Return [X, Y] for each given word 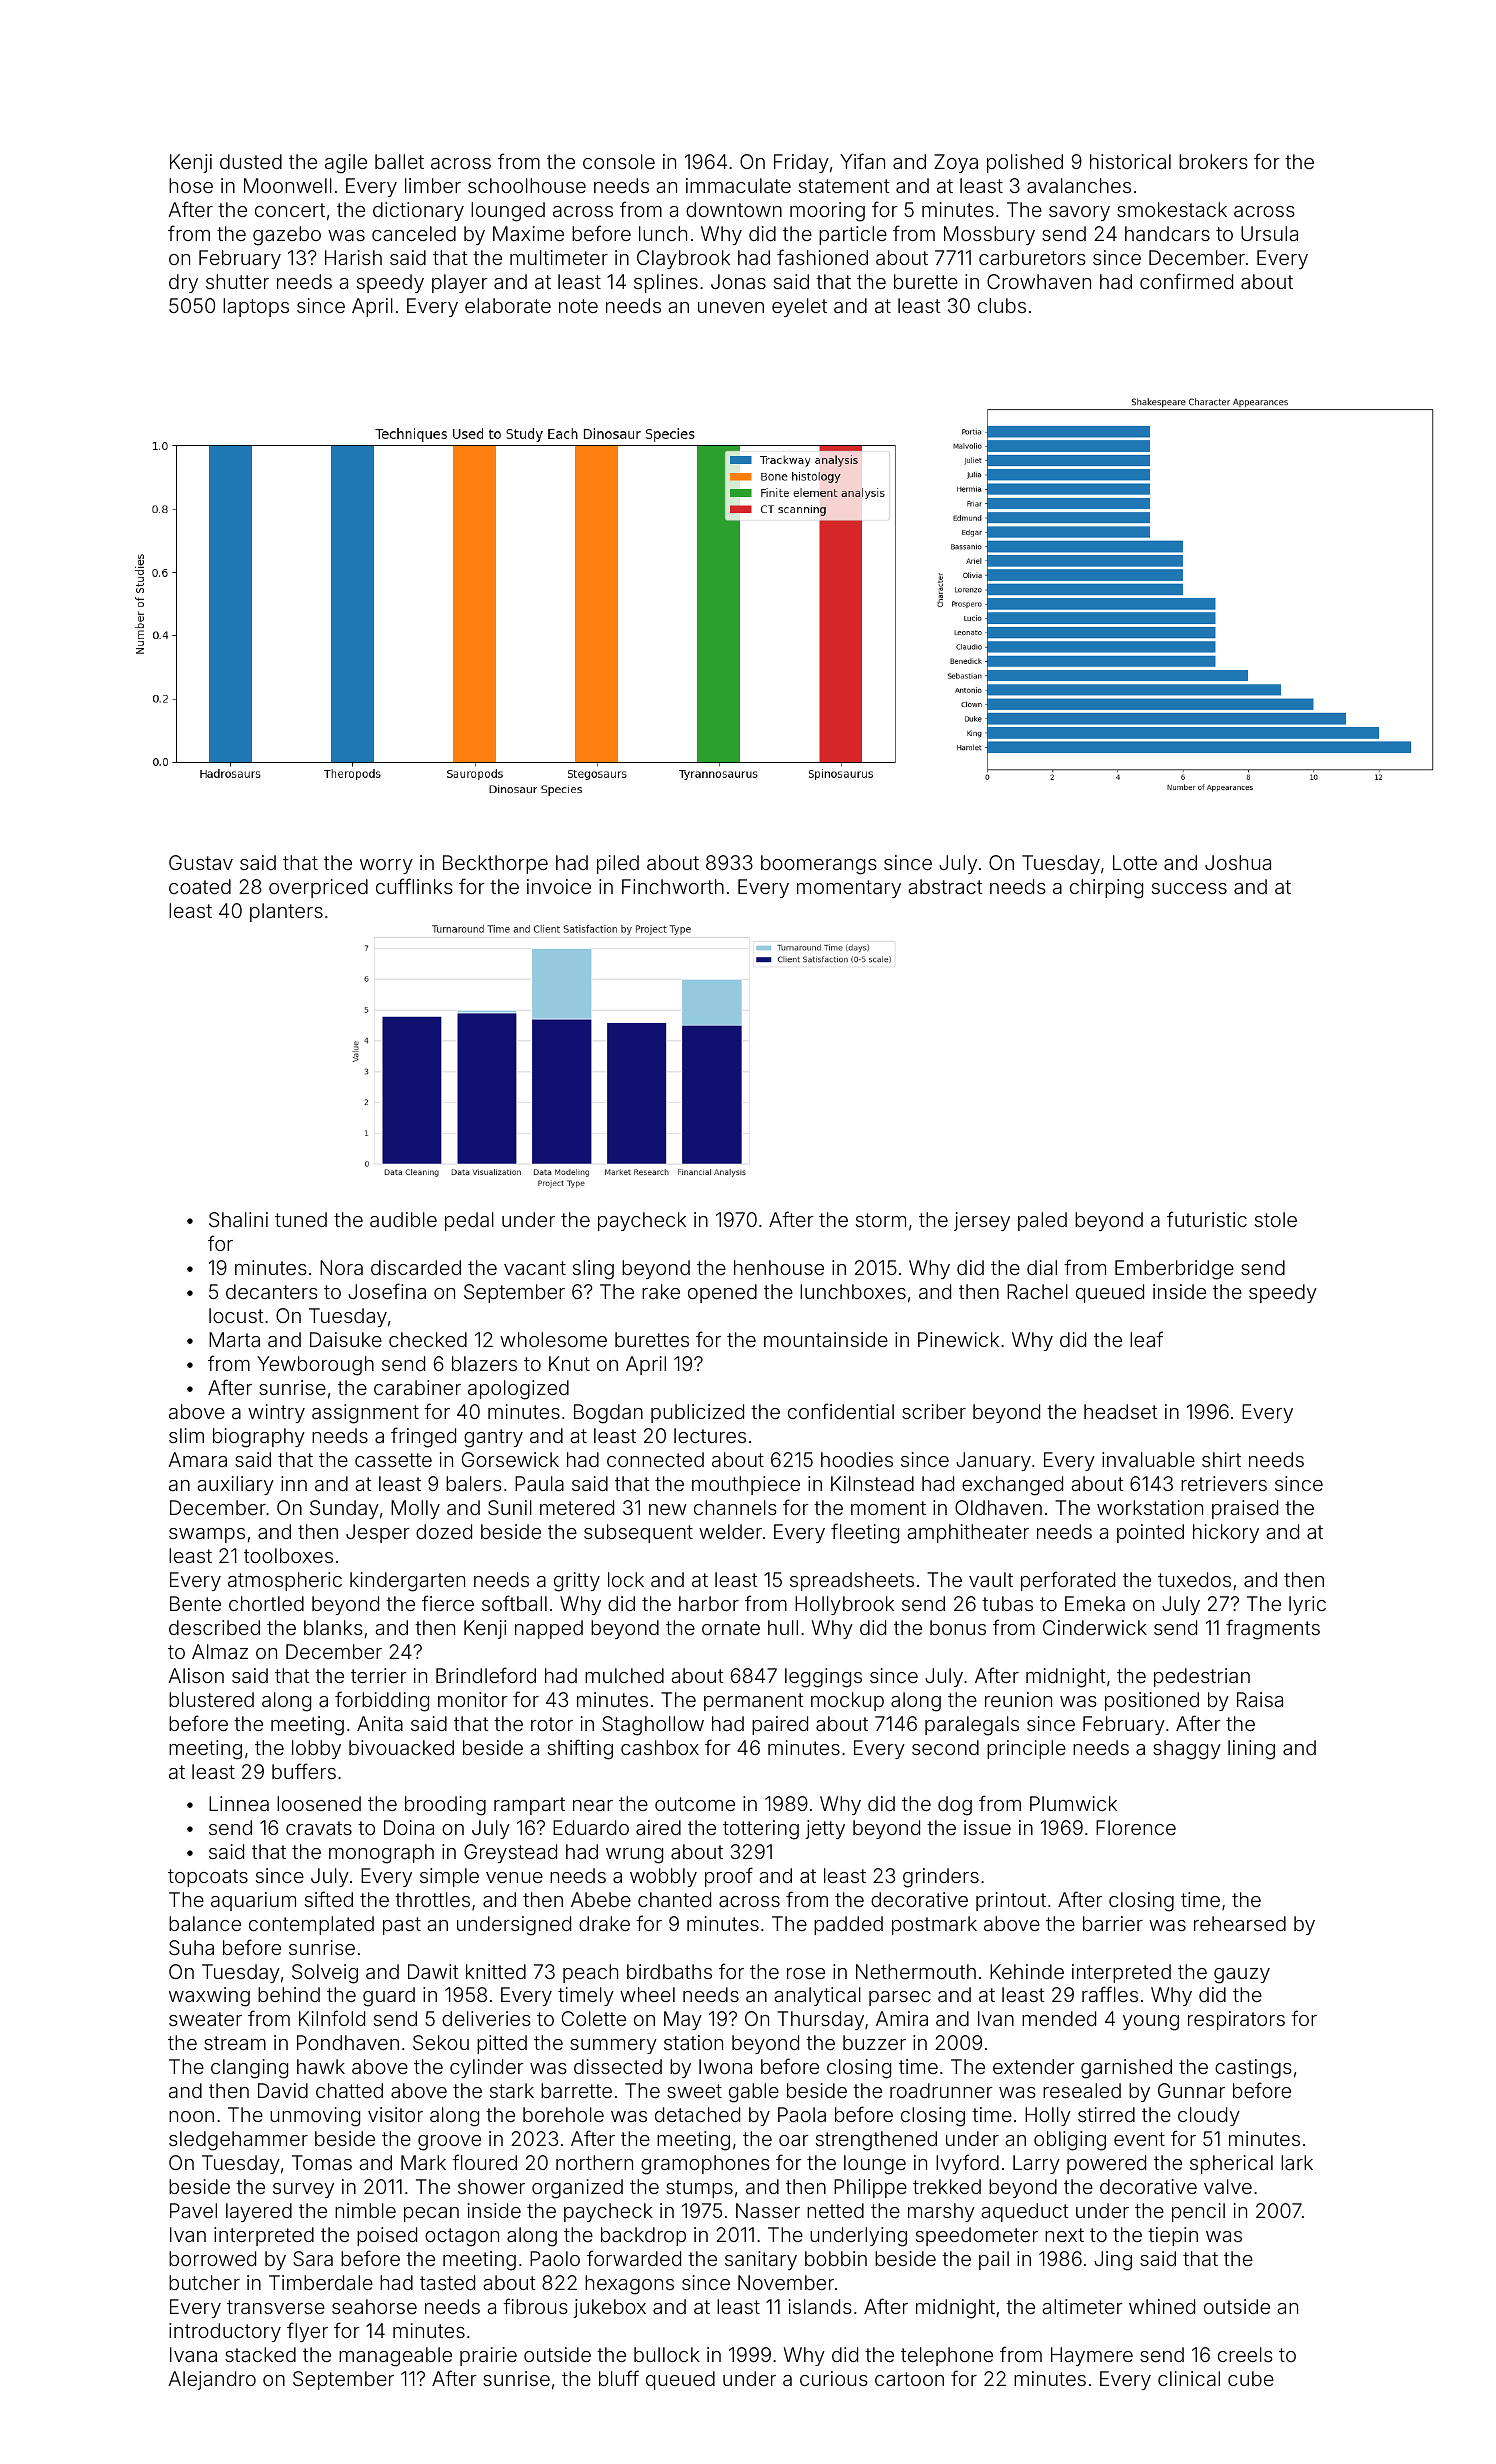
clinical [1189, 2378]
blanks [333, 1627]
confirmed [1186, 281]
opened [722, 1293]
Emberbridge [1174, 1270]
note [578, 306]
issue [987, 1827]
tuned [301, 1219]
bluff [619, 2378]
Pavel [193, 2210]
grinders [941, 1878]
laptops [256, 307]
